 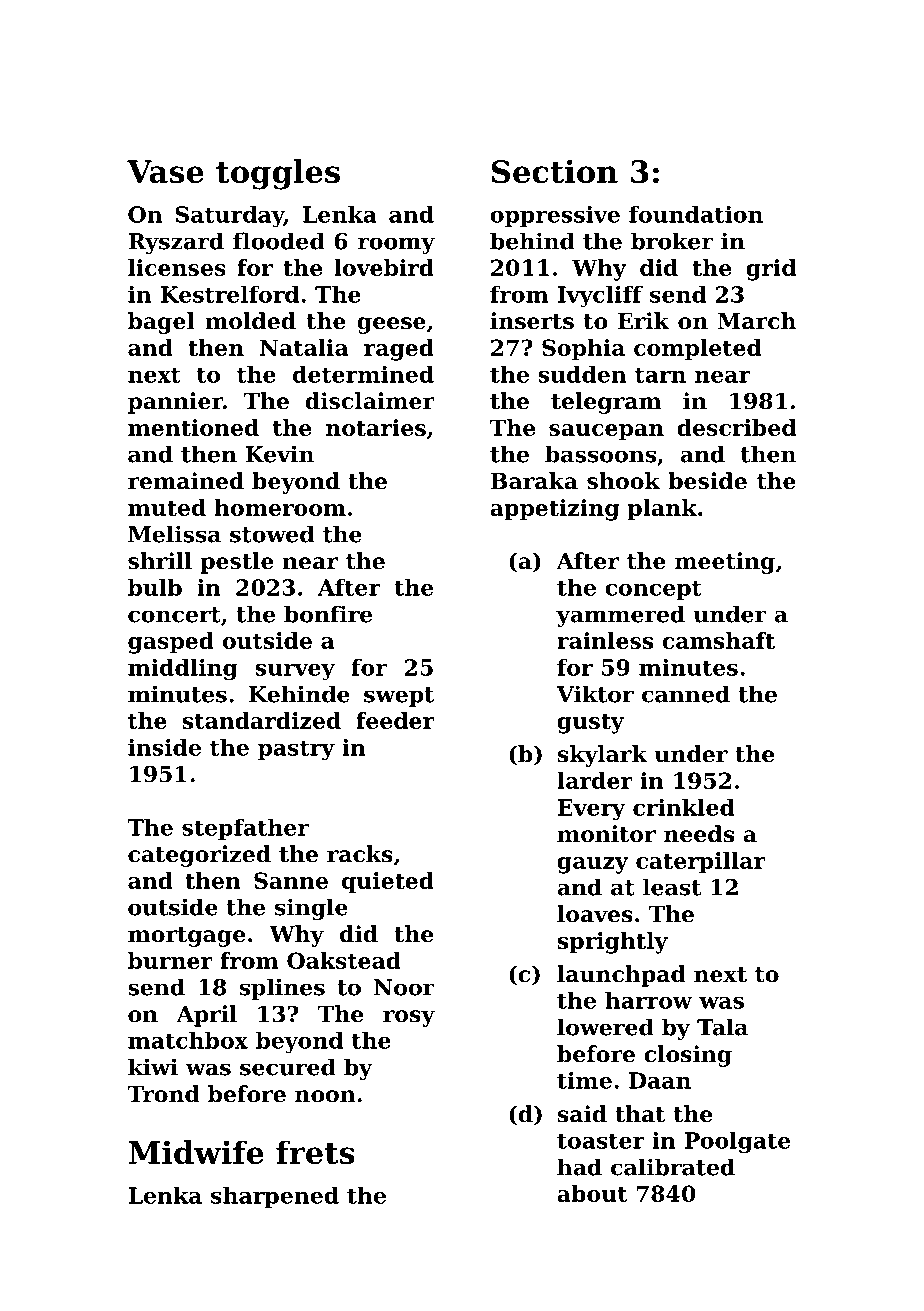 What do you see at coordinates (175, 403) in the screenshot?
I see `pannier` at bounding box center [175, 403].
